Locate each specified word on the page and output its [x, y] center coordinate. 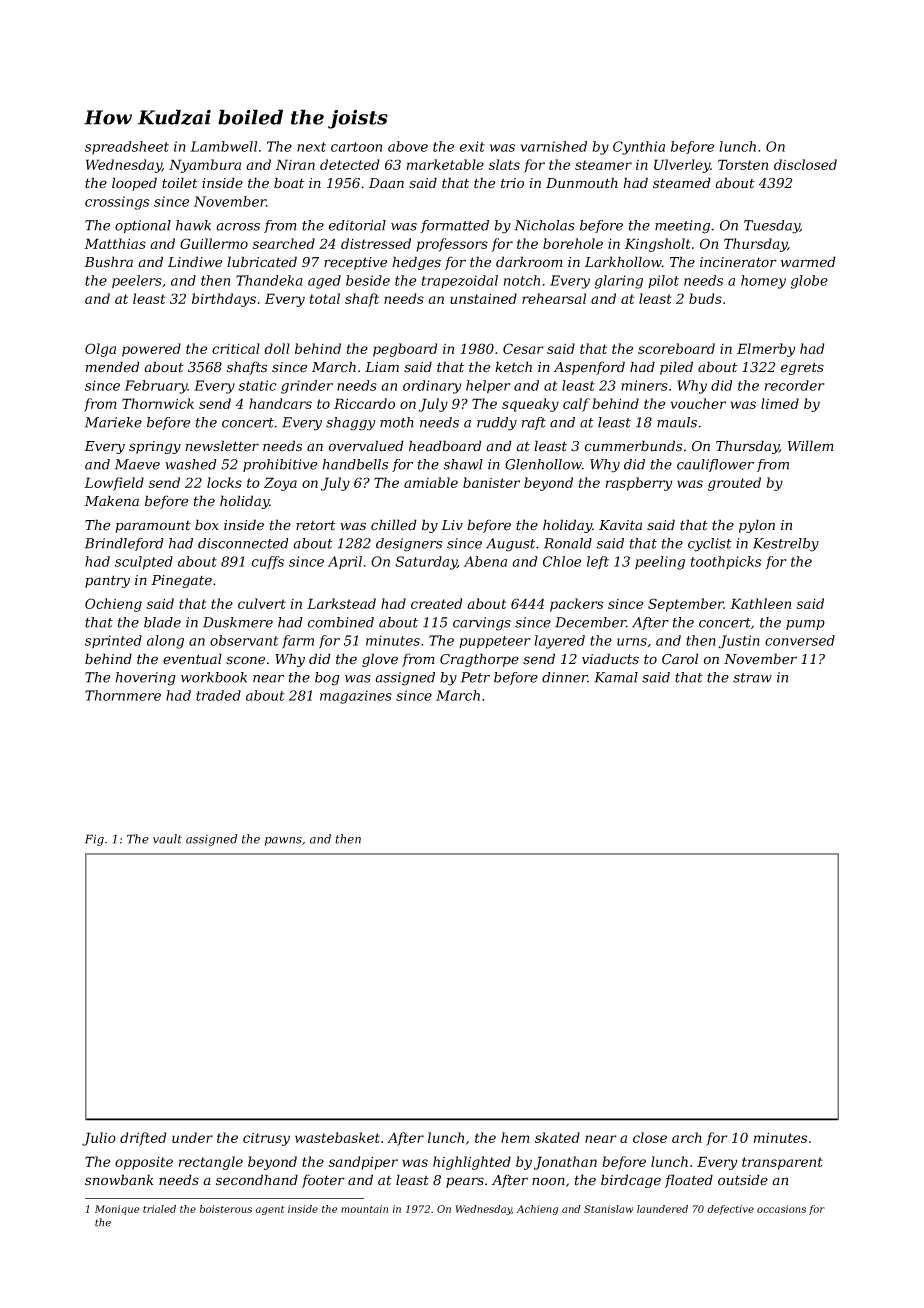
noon [548, 1181]
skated [557, 1137]
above [408, 146]
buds [705, 298]
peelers [137, 282]
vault [167, 839]
